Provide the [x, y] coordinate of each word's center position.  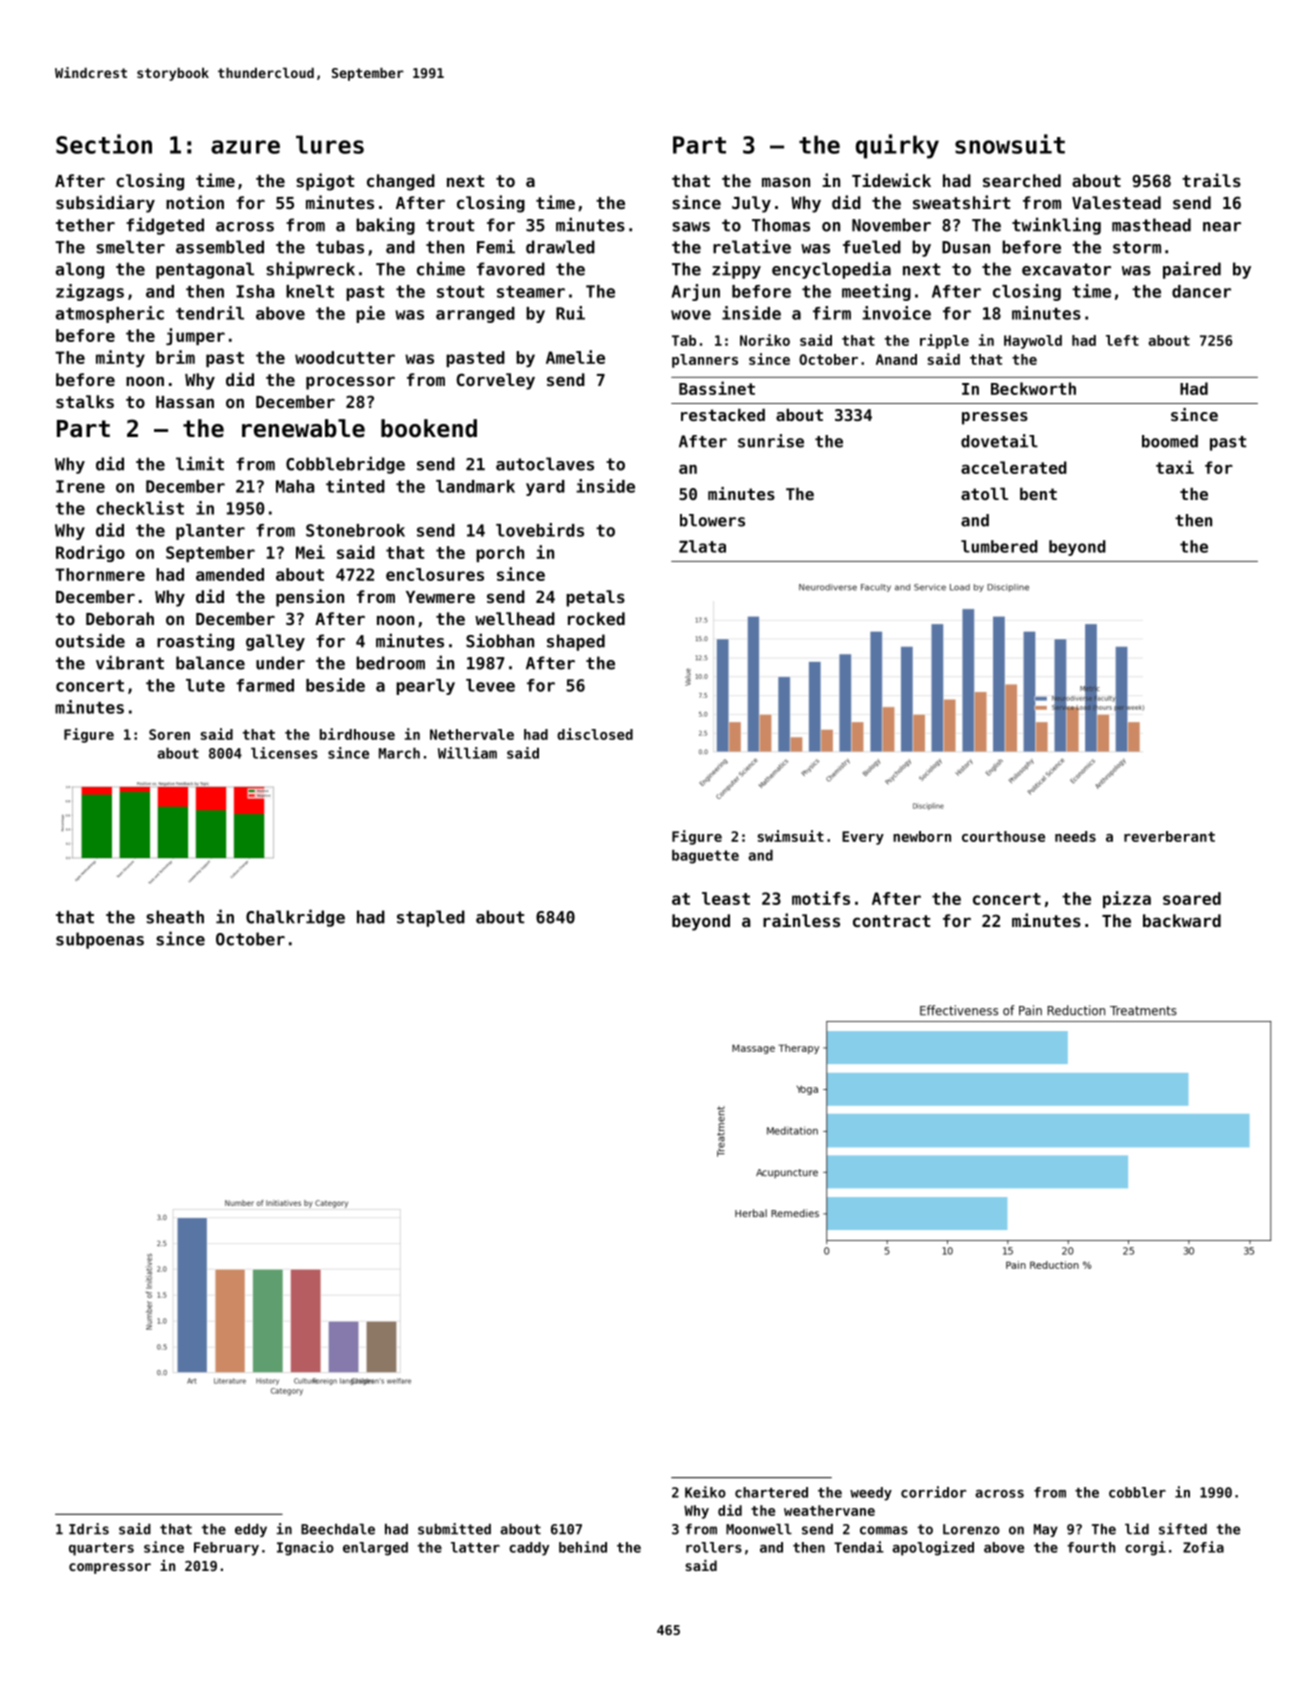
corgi [1145, 1548]
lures [330, 144]
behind [583, 1547]
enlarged [375, 1549]
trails [1211, 180]
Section [104, 144]
